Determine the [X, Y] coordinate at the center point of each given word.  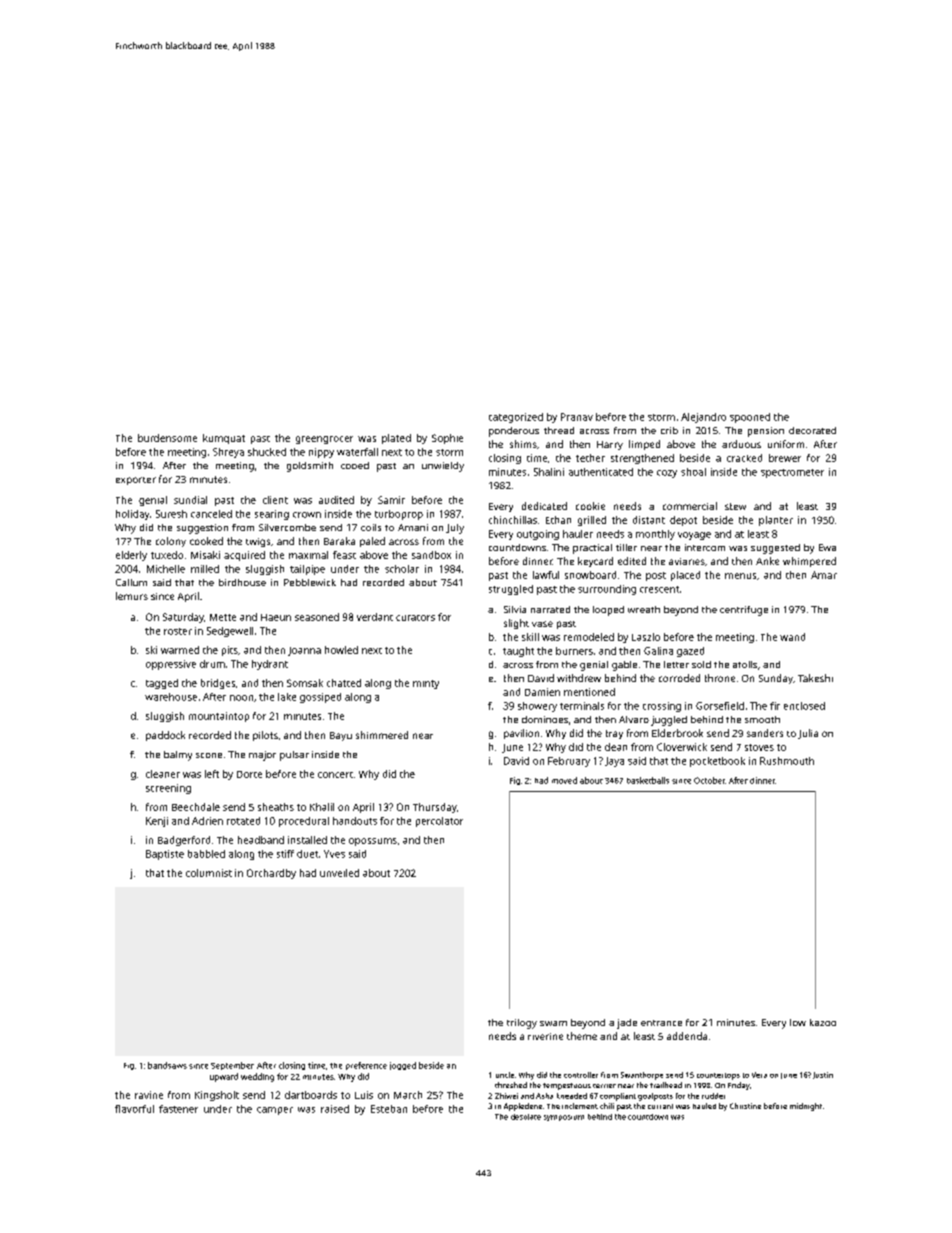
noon [241, 698]
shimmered [382, 735]
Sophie [447, 439]
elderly [131, 556]
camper [275, 1111]
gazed [690, 652]
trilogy [522, 1024]
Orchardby [271, 874]
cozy [667, 474]
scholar [402, 569]
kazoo [823, 1022]
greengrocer [324, 440]
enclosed [804, 706]
